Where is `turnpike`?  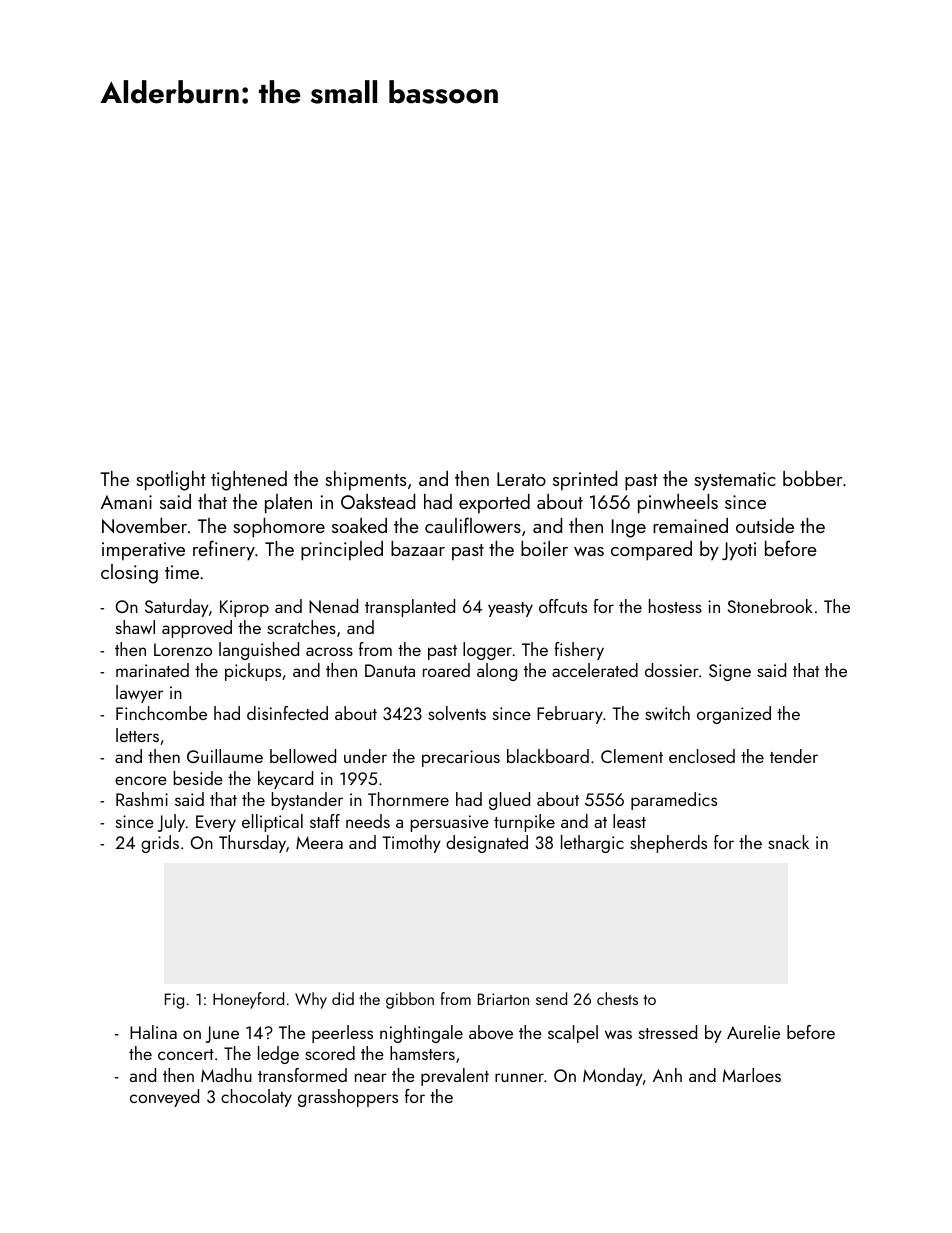 turnpike is located at coordinates (524, 823).
